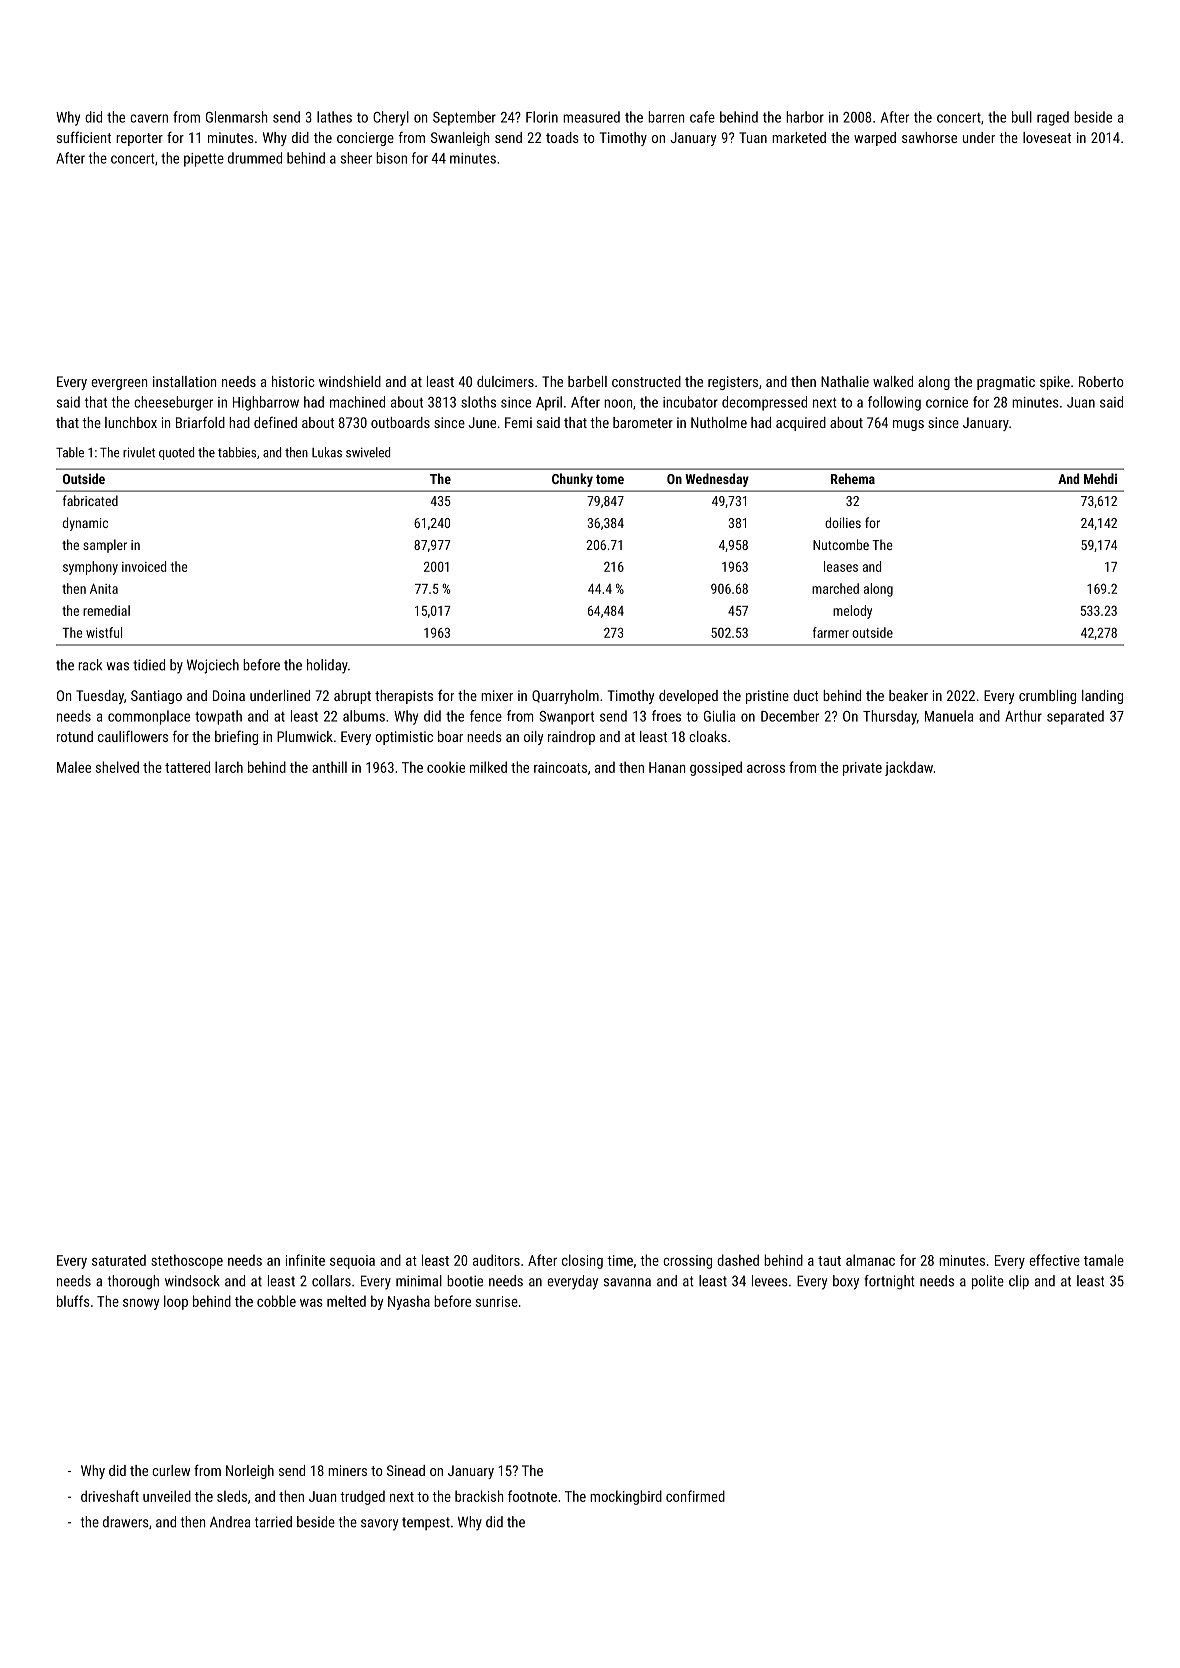 The height and width of the screenshot is (1668, 1180). What do you see at coordinates (496, 1260) in the screenshot?
I see `auditors` at bounding box center [496, 1260].
